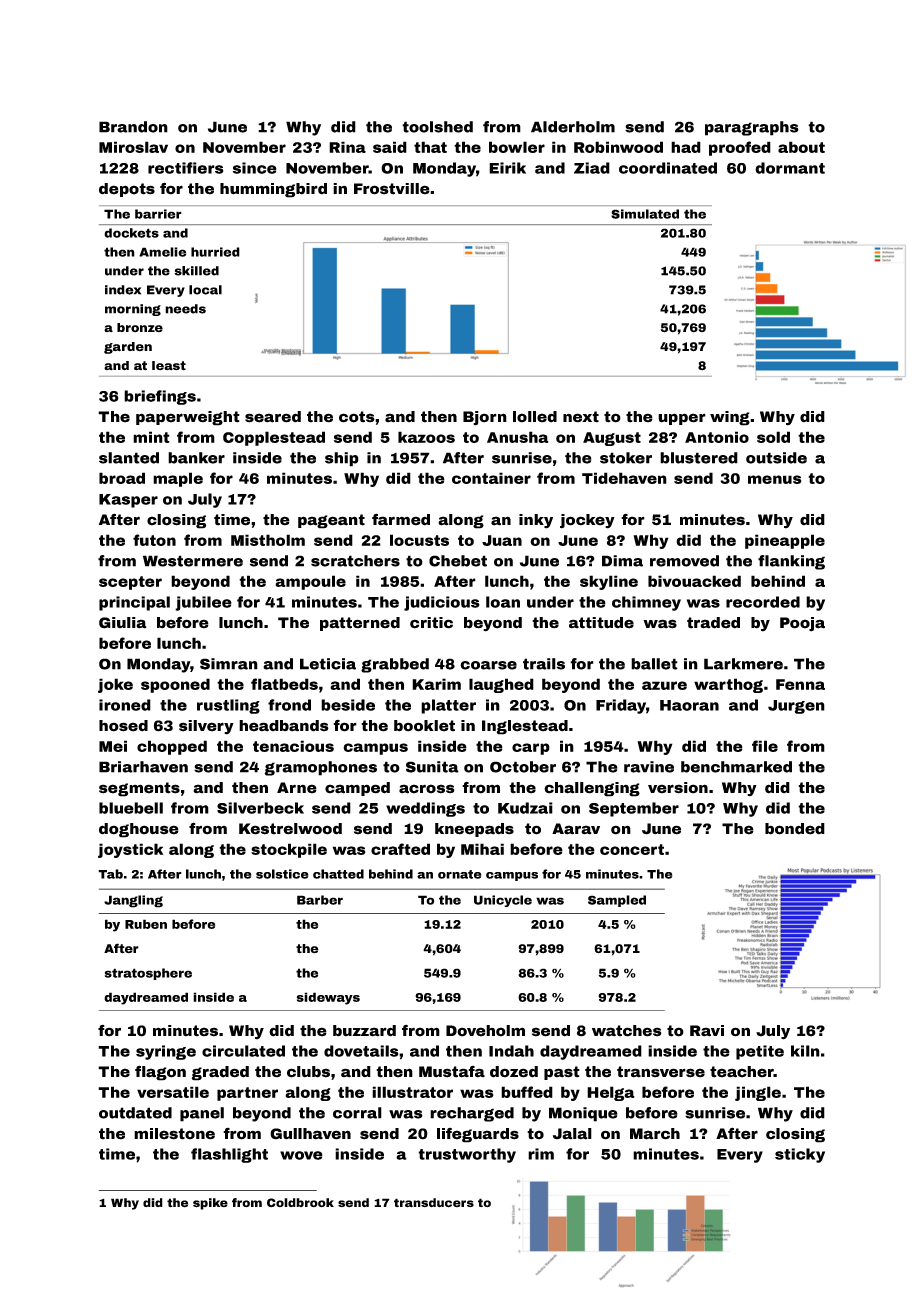  Describe the element at coordinates (617, 901) in the document. I see `Sampled` at that location.
